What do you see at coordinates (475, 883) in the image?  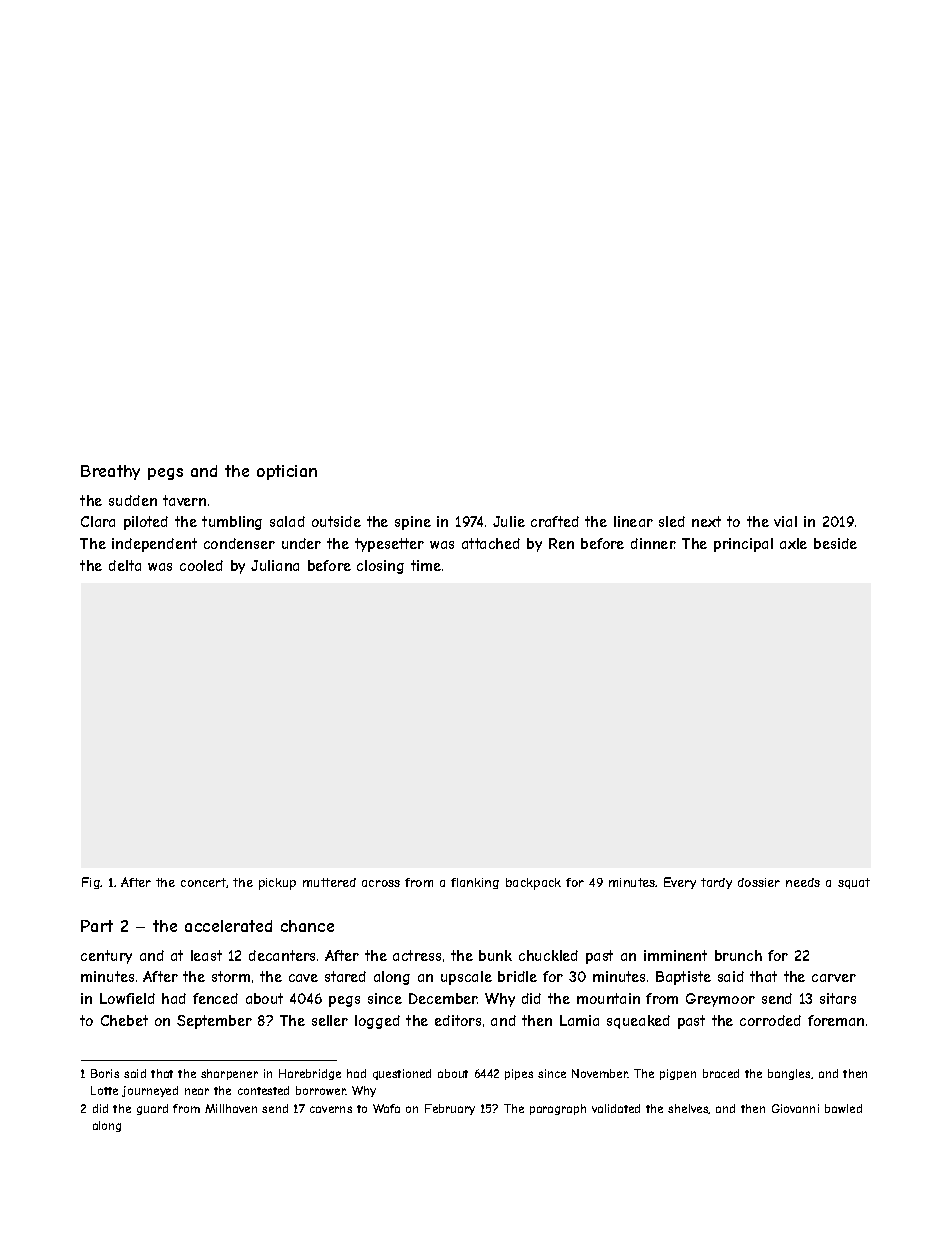 I see `flanking` at bounding box center [475, 883].
